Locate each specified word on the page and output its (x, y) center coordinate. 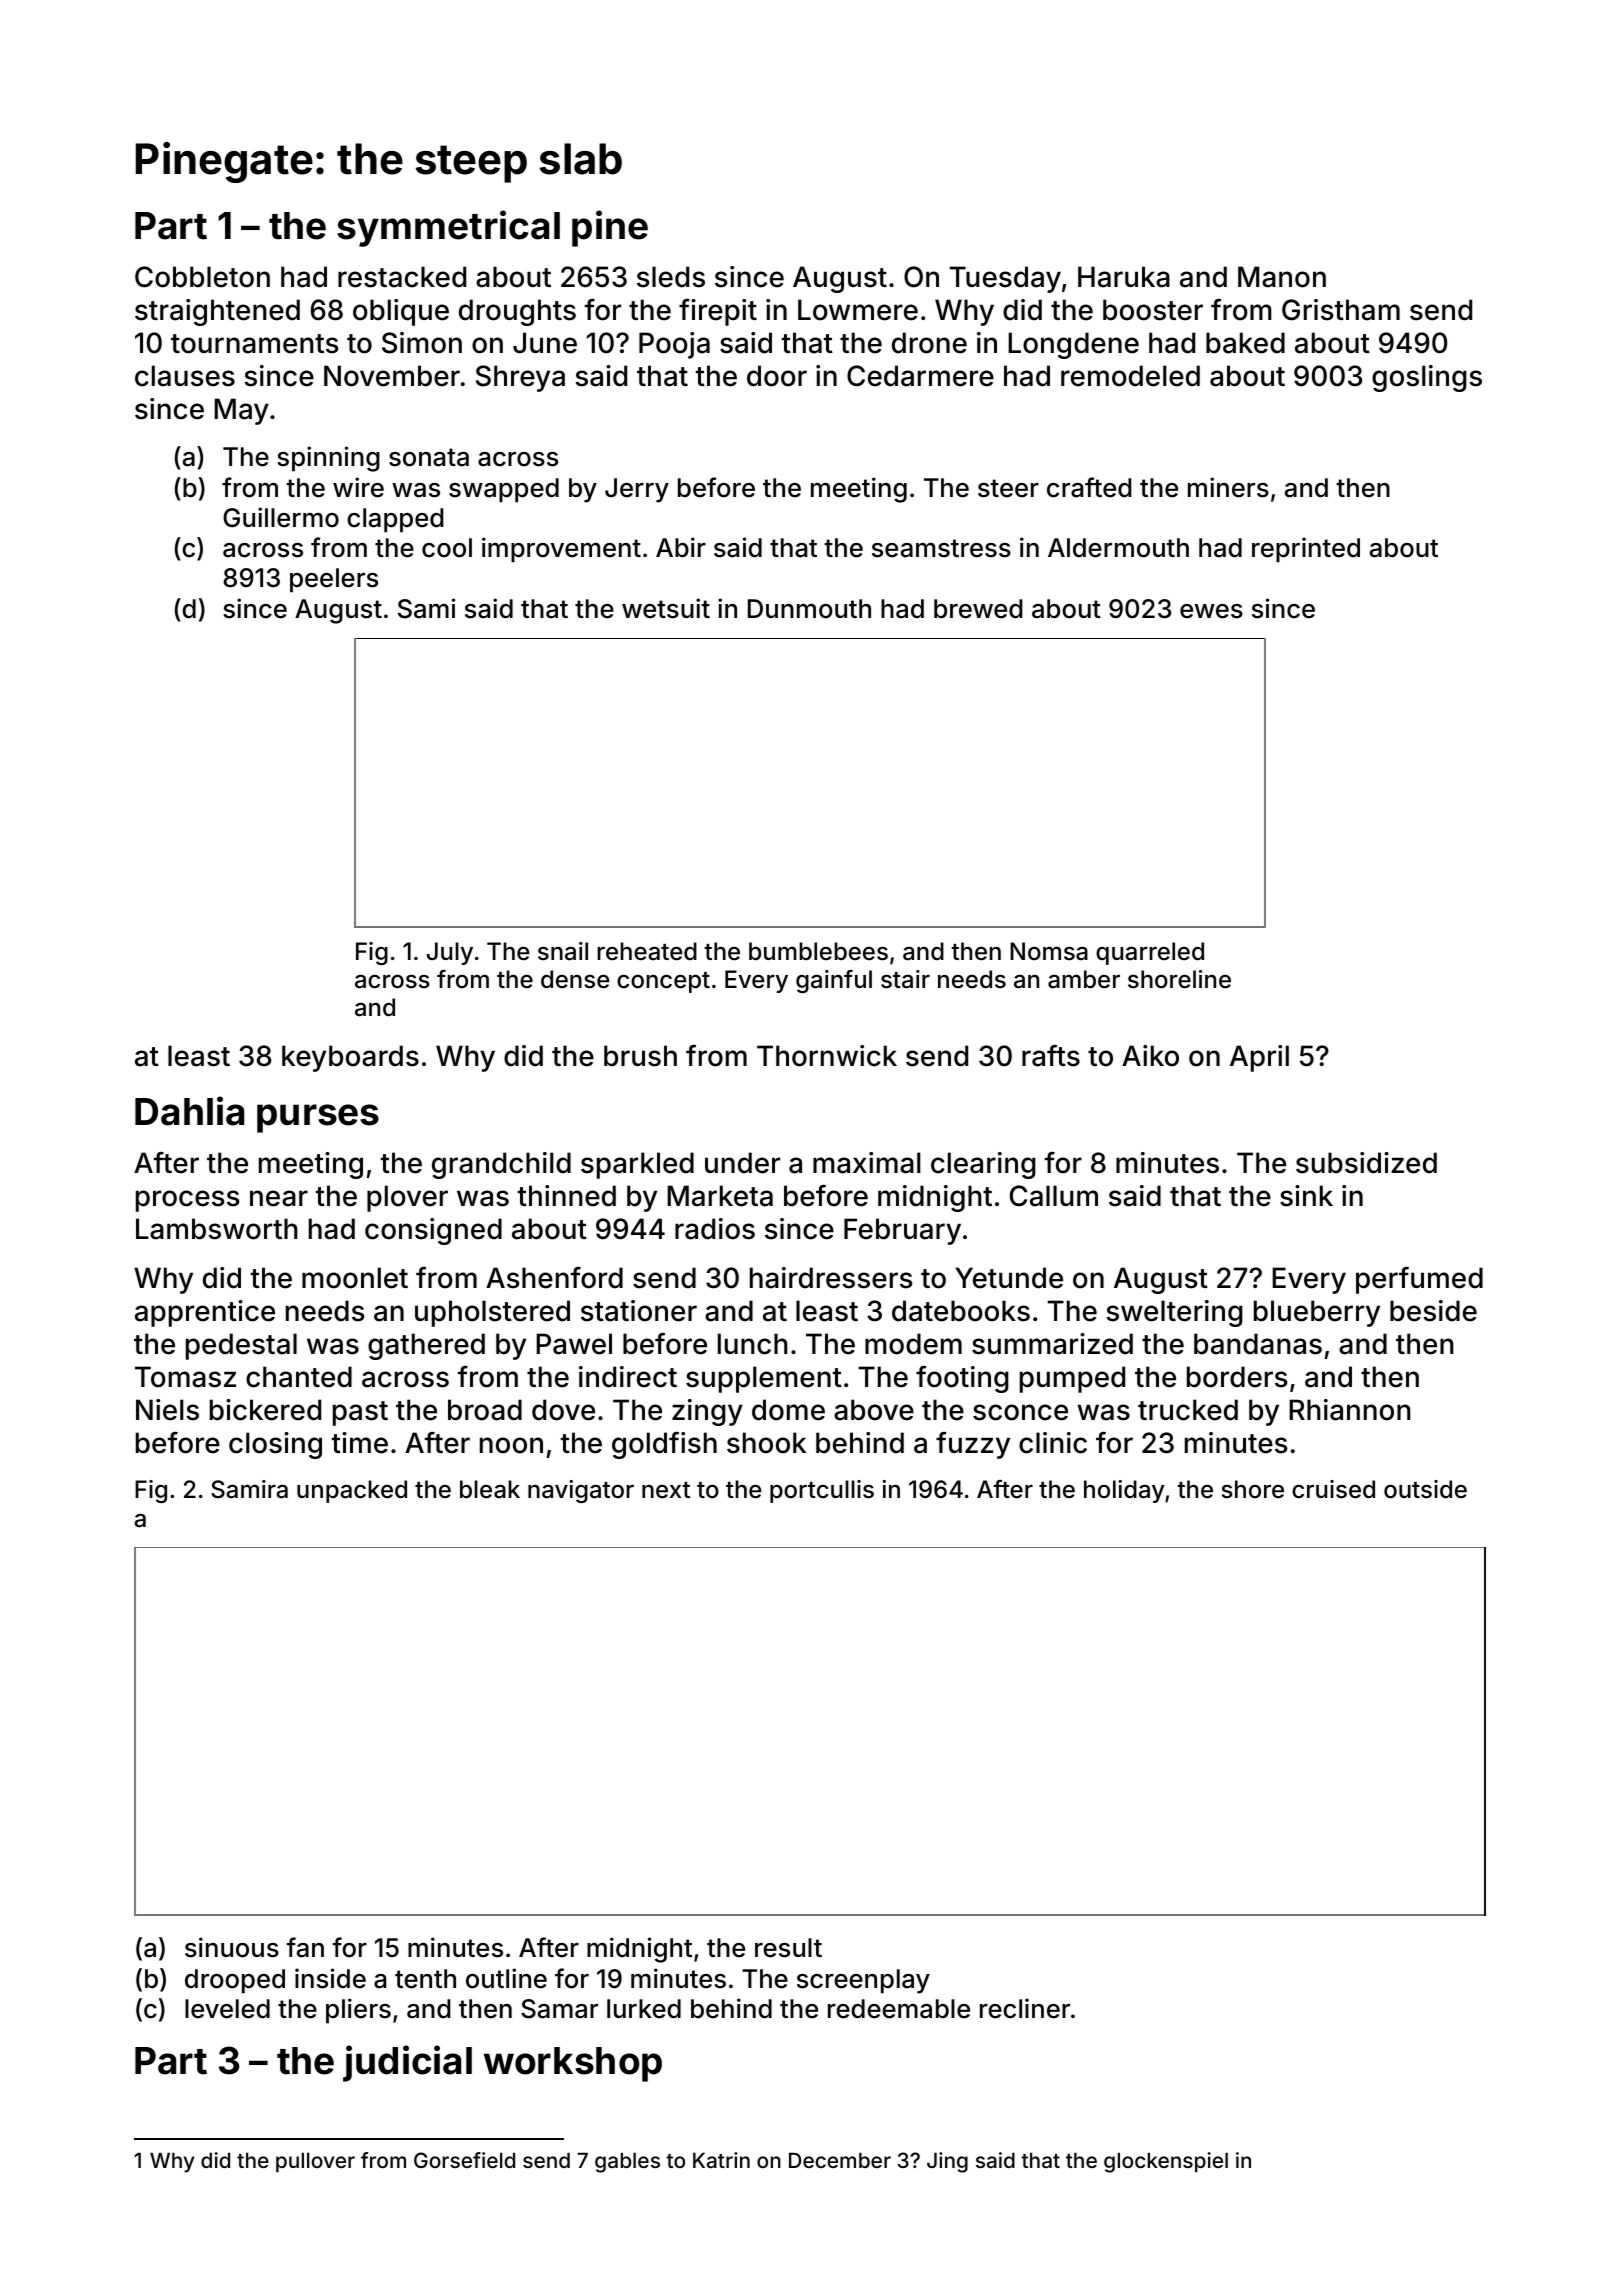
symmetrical (448, 228)
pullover (315, 2163)
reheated (647, 951)
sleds (671, 277)
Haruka (1124, 277)
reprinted (1306, 550)
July (450, 953)
